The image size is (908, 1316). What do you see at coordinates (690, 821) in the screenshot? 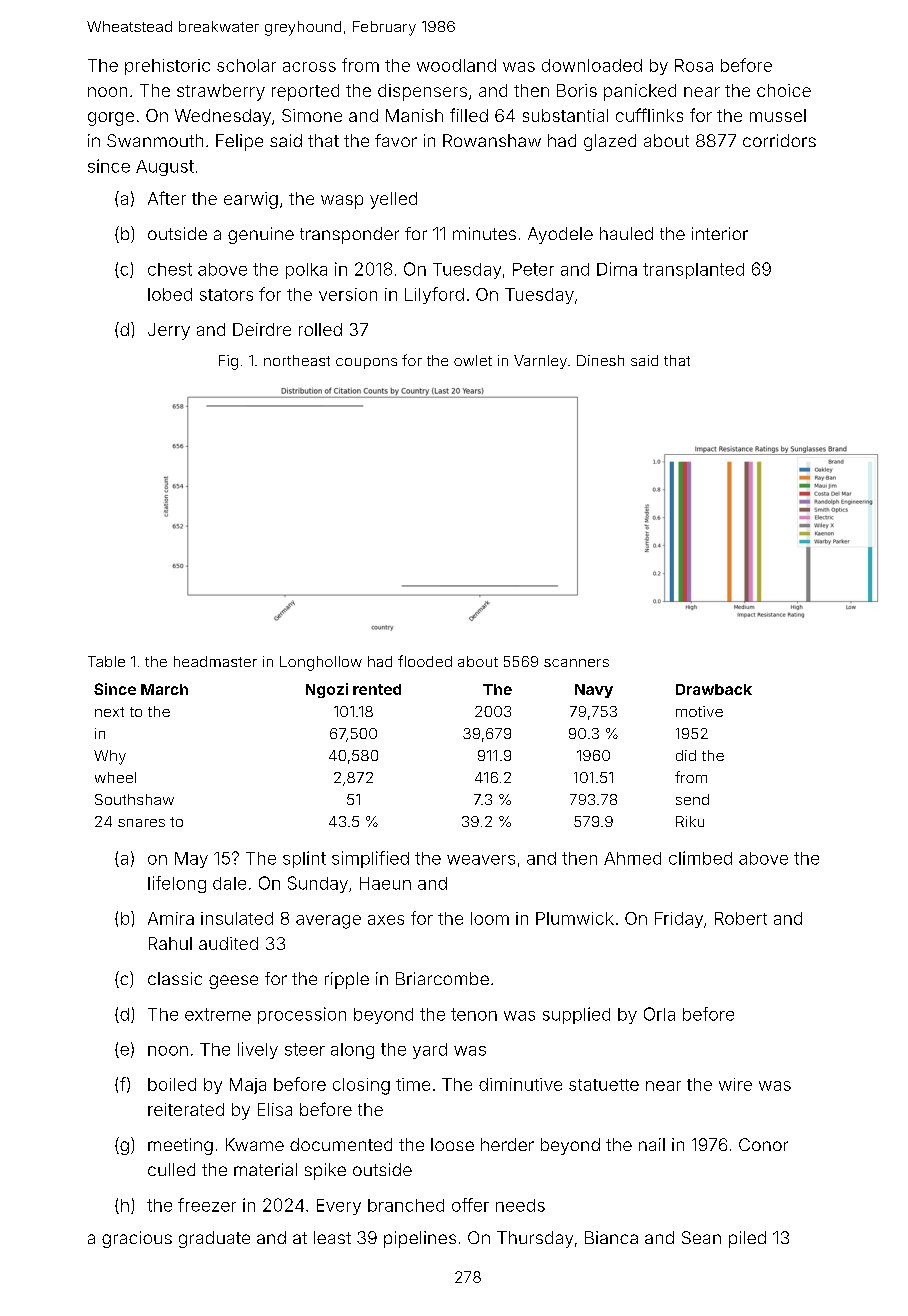
I see `Riku` at bounding box center [690, 821].
